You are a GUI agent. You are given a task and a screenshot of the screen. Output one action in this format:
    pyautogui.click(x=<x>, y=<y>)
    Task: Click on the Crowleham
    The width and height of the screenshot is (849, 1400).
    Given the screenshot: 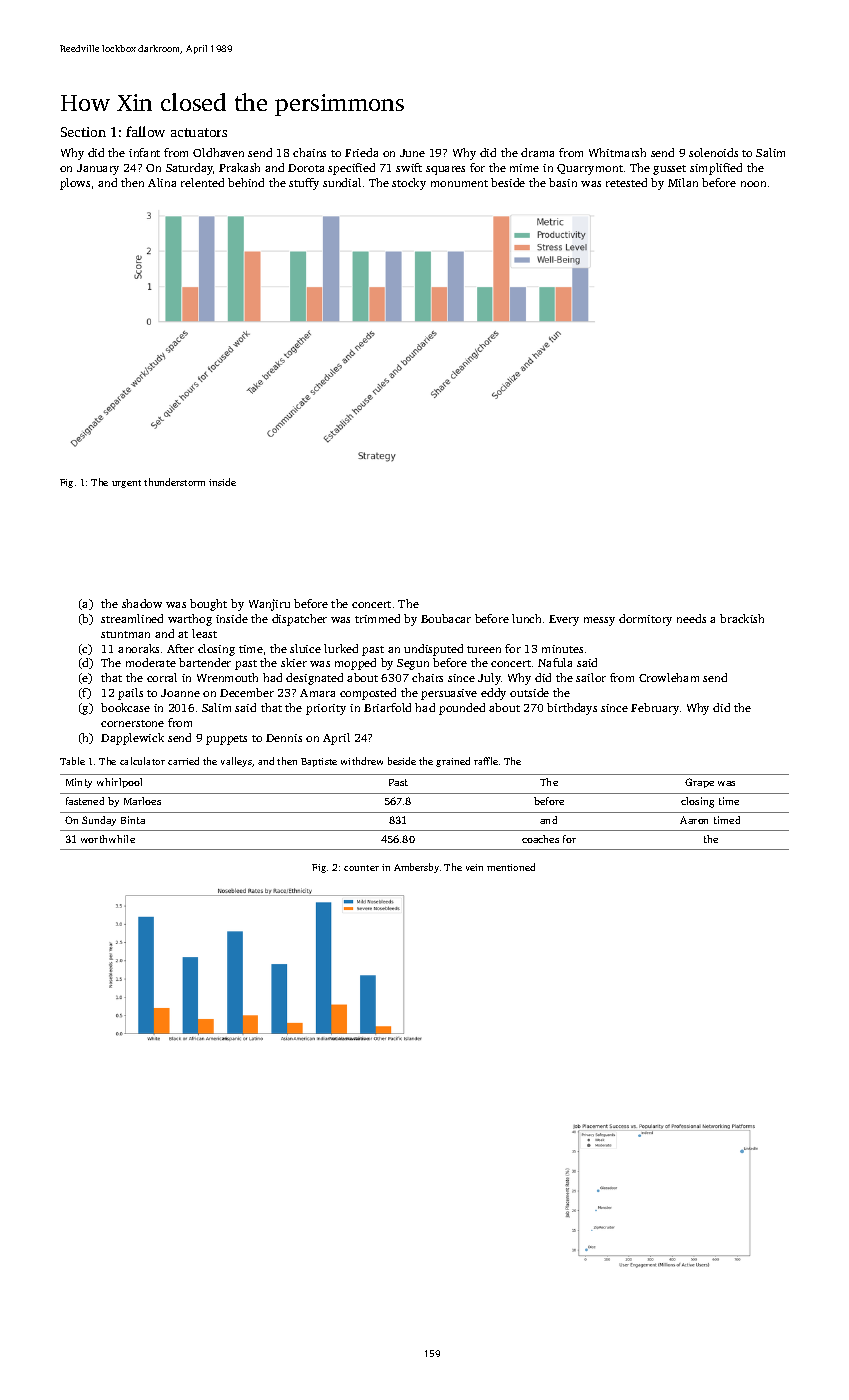 What is the action you would take?
    pyautogui.click(x=669, y=677)
